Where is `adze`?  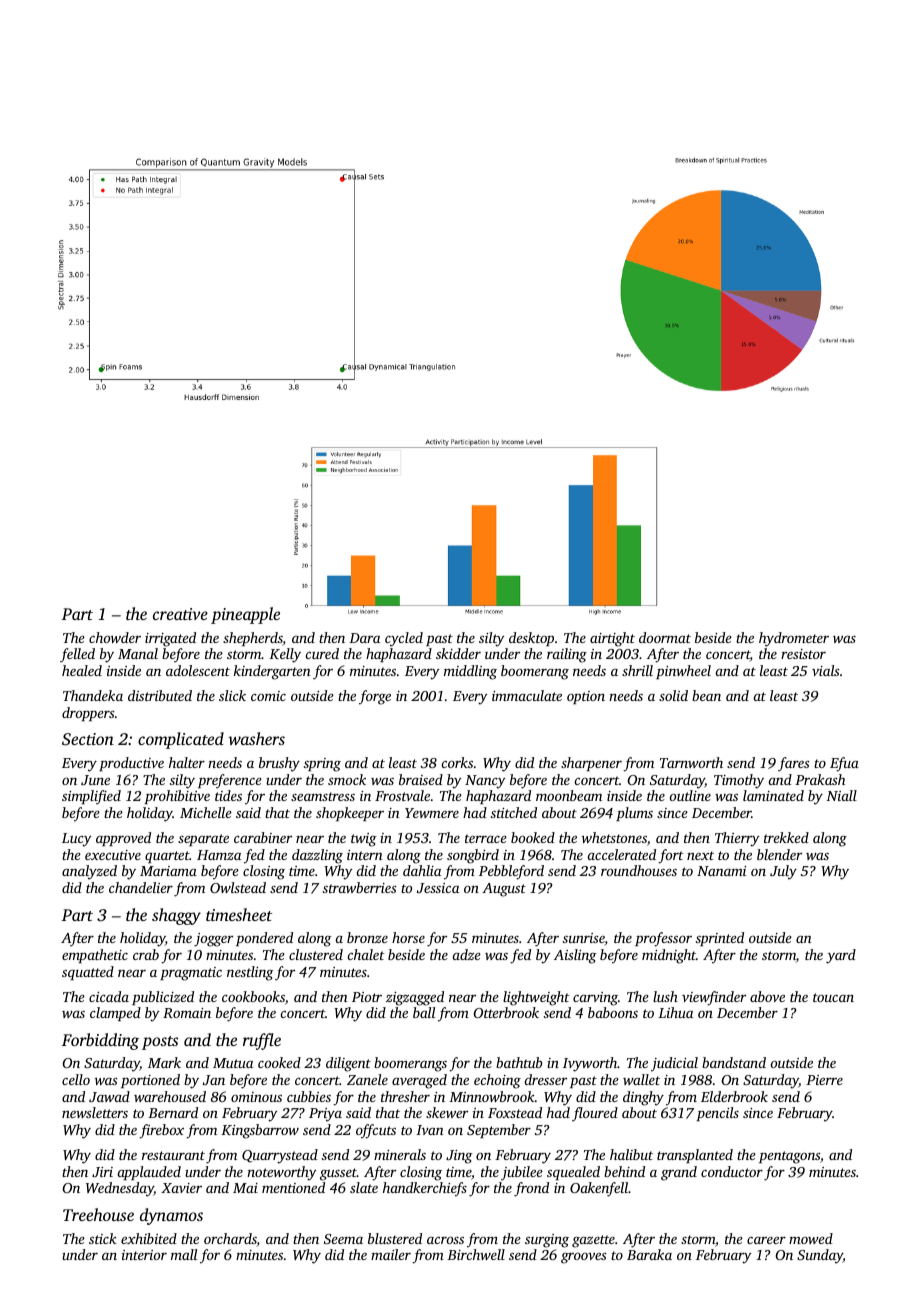 adze is located at coordinates (466, 954).
